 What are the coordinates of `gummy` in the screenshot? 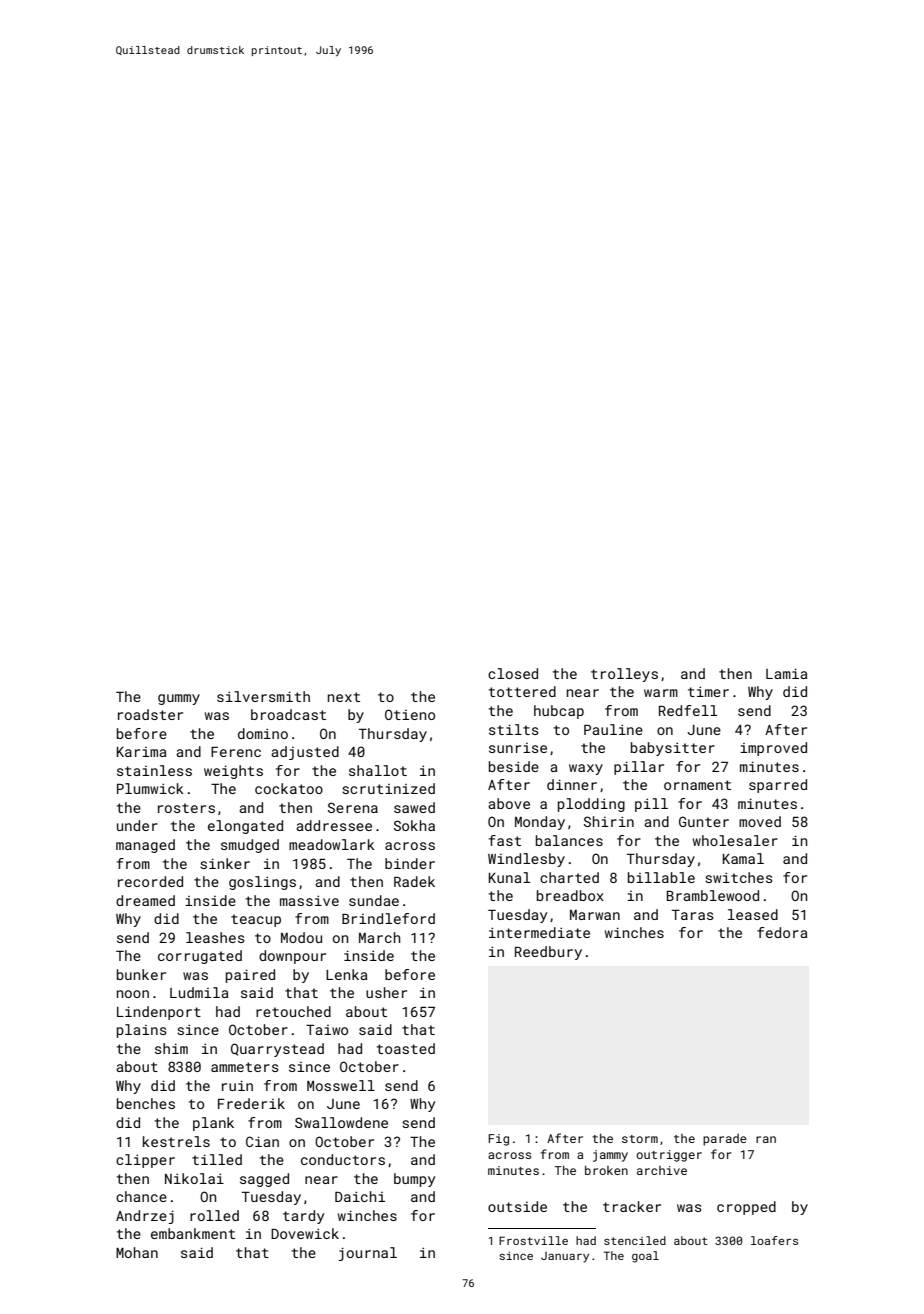 It's located at (179, 699).
